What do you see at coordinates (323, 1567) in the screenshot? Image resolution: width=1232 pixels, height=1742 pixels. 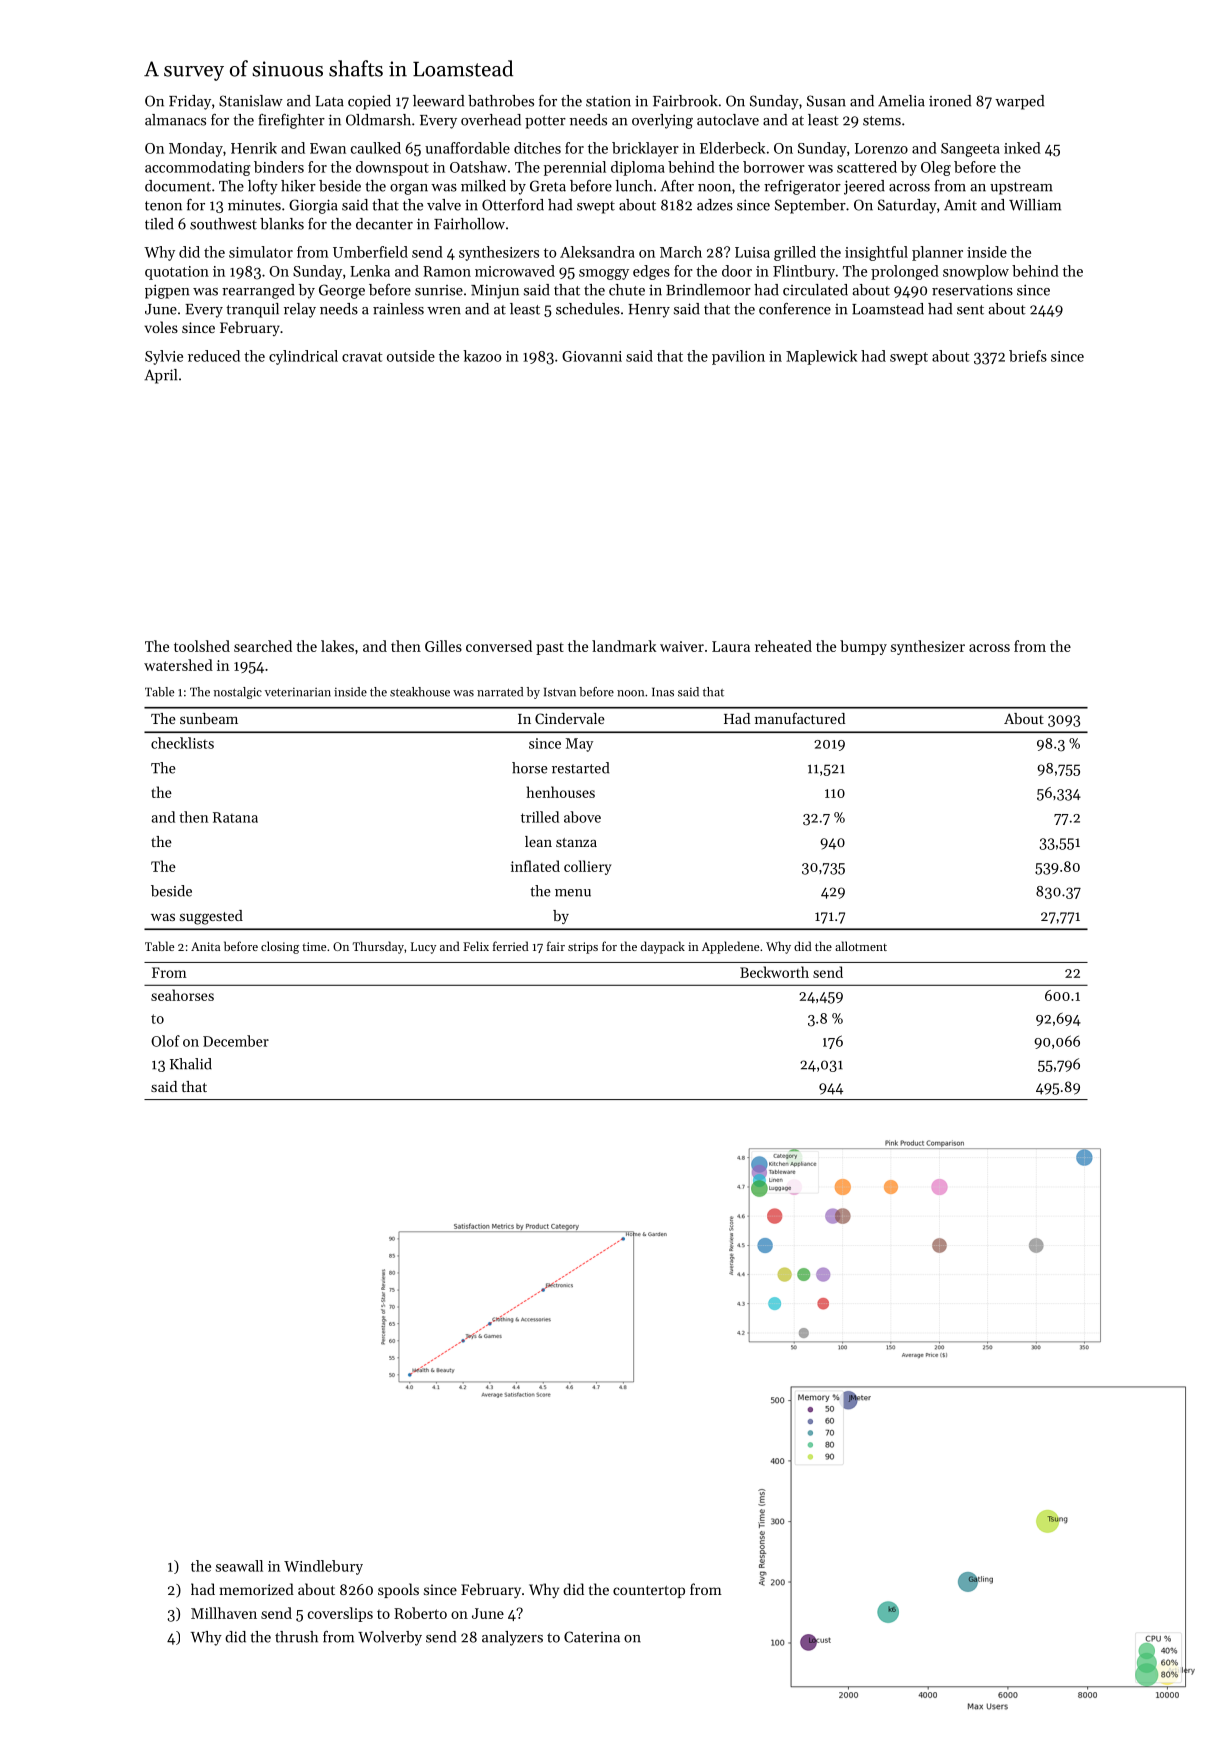 I see `Windlebury` at bounding box center [323, 1567].
